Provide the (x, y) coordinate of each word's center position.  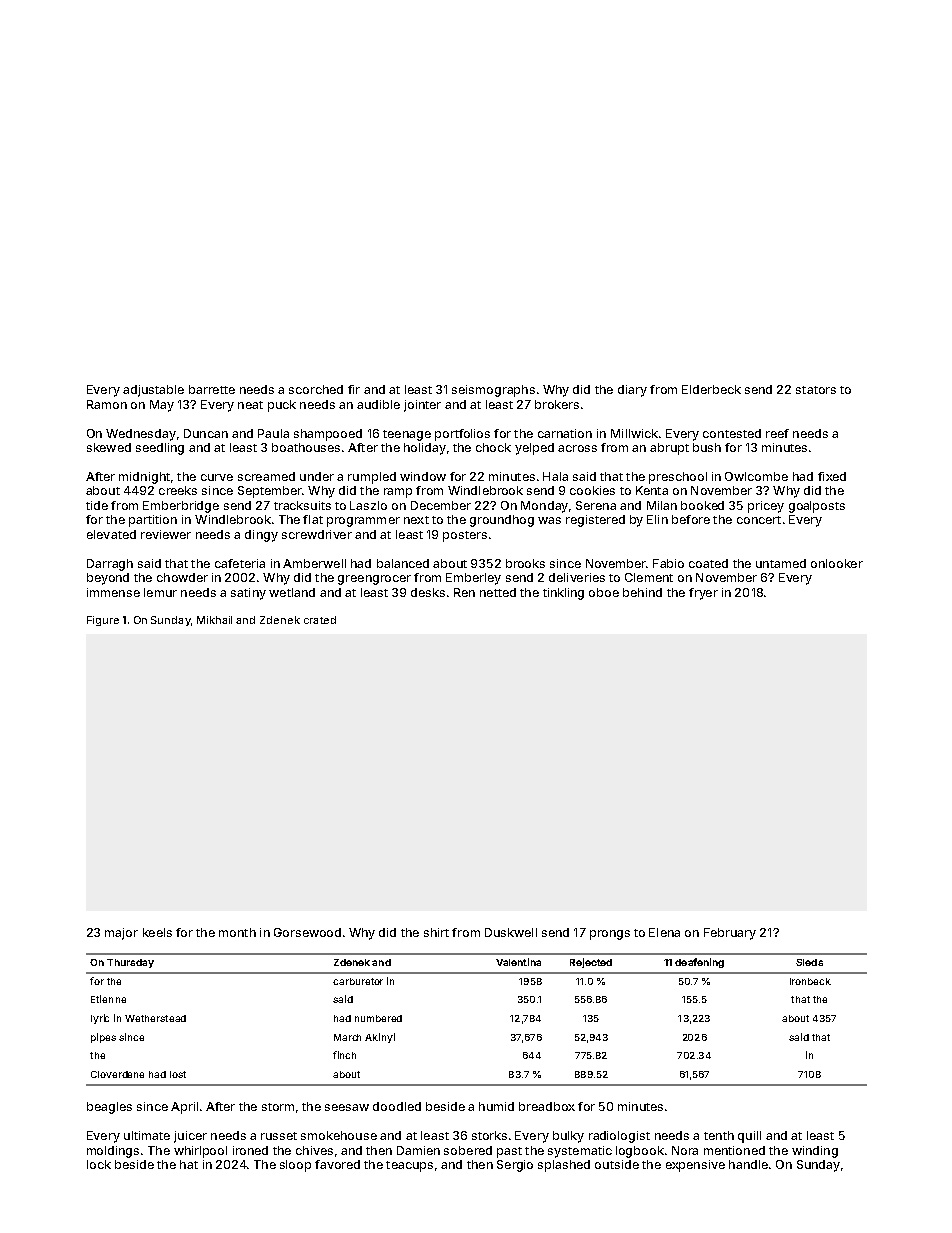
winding (815, 1152)
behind (642, 592)
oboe (604, 592)
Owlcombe (756, 476)
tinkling (563, 594)
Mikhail (214, 620)
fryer (703, 594)
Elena (664, 932)
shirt (436, 932)
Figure (103, 621)
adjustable (153, 391)
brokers (557, 404)
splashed (564, 1166)
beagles (109, 1108)
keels (157, 932)
